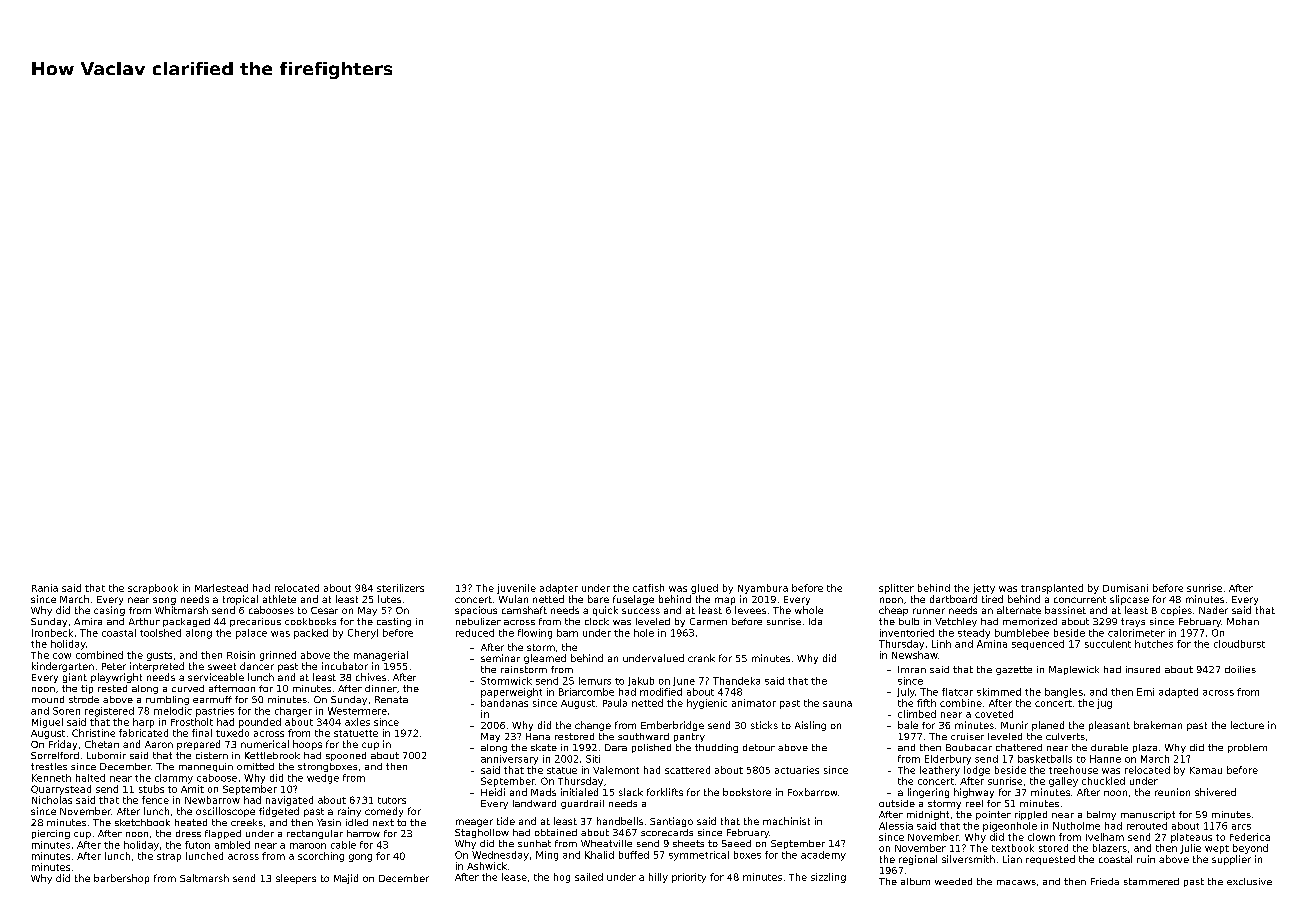 Image resolution: width=1308 pixels, height=924 pixels. I want to click on durable, so click(1109, 747).
